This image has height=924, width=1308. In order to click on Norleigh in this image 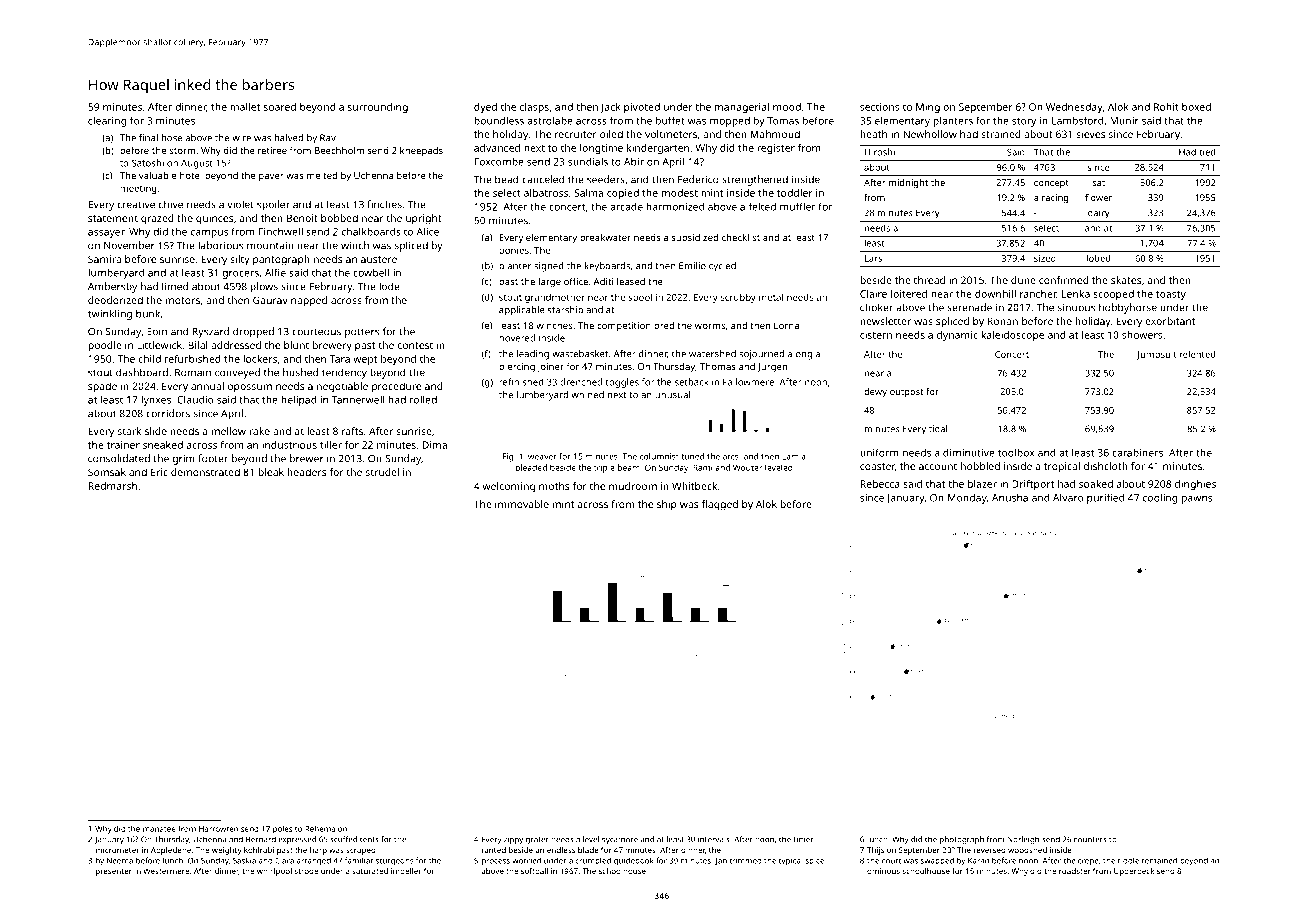, I will do `click(1023, 840)`.
